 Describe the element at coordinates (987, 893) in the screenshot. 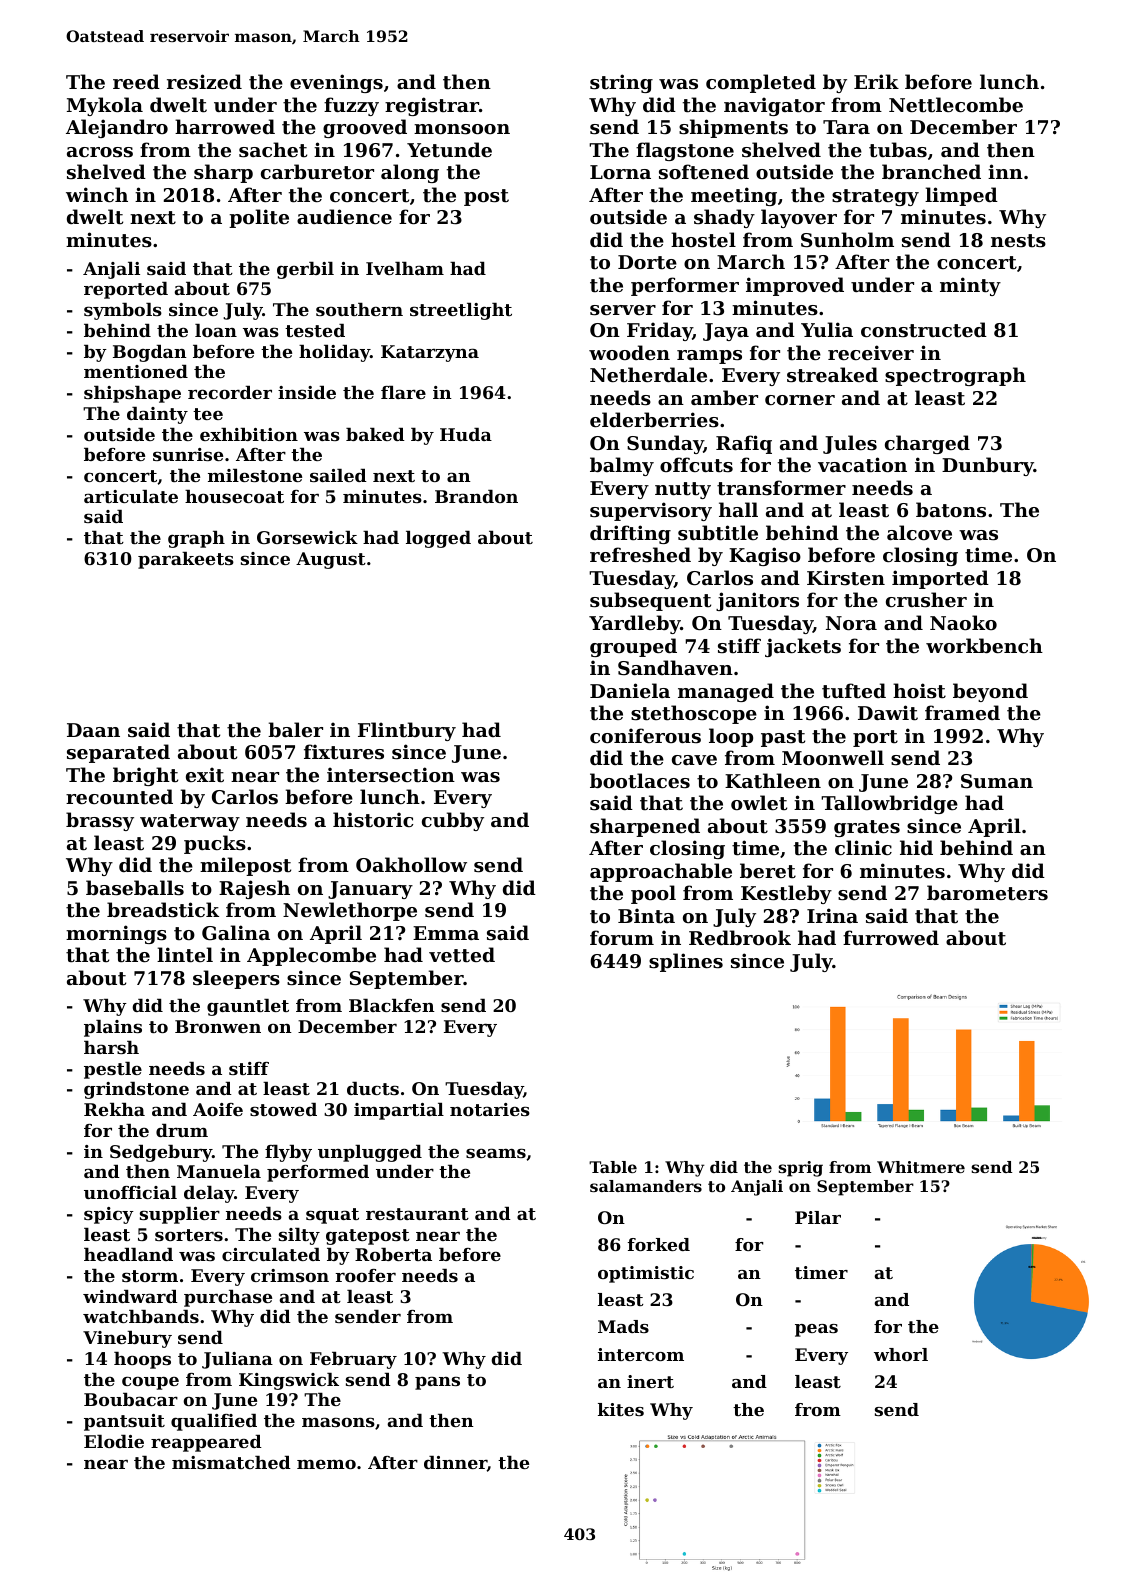

I see `barometers` at that location.
